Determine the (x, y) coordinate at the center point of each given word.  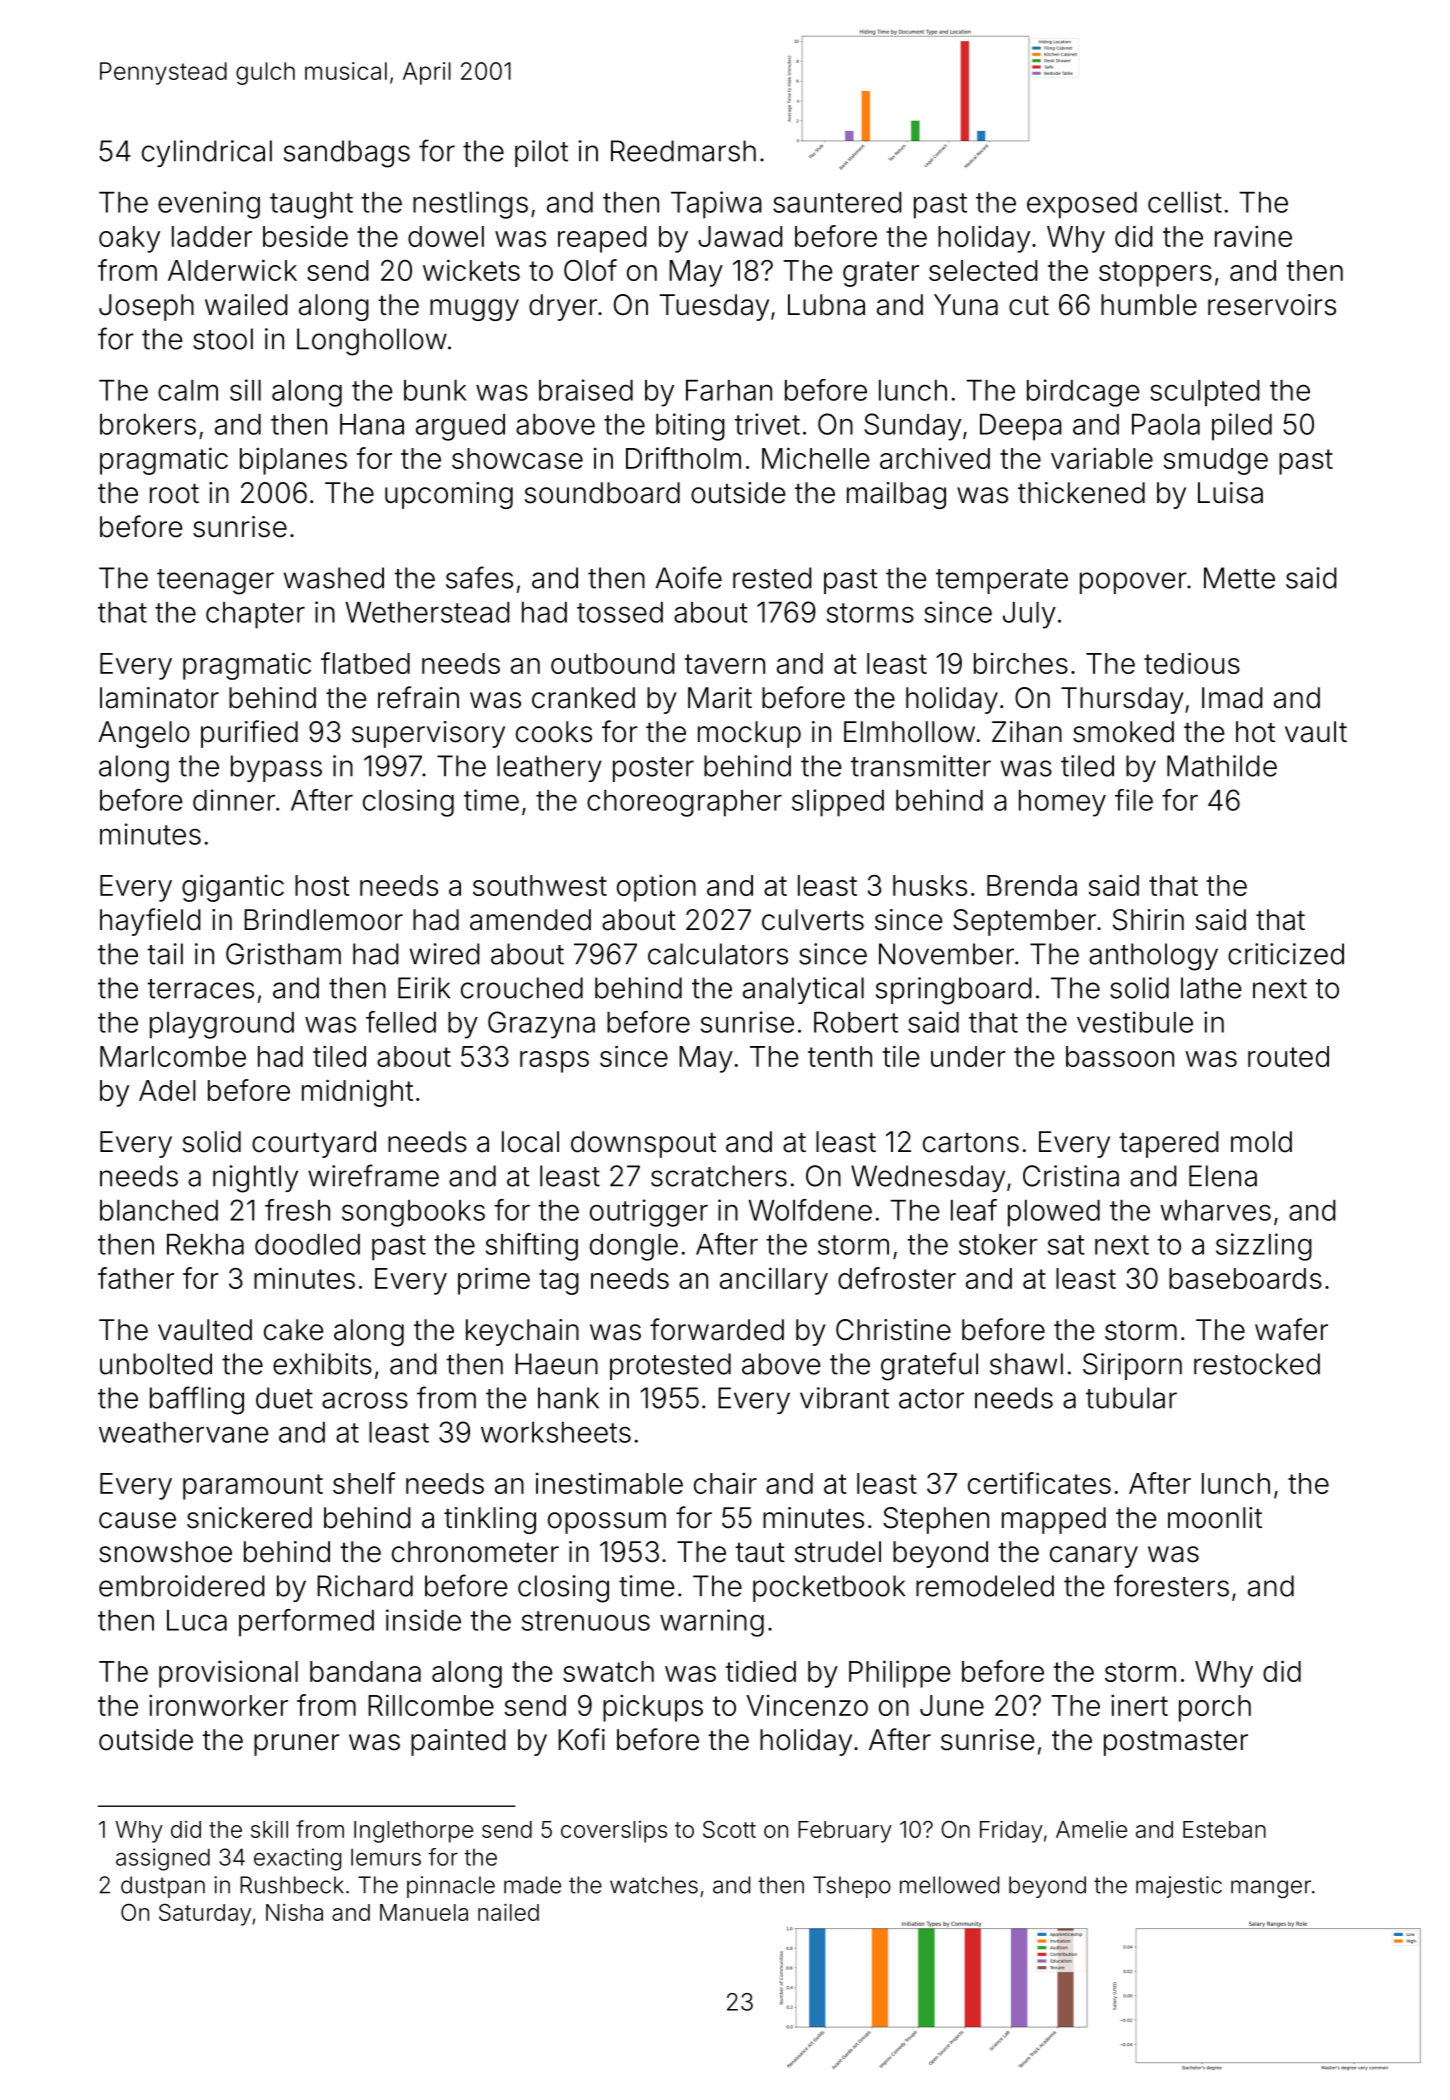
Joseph (146, 307)
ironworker (218, 1705)
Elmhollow (909, 732)
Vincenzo (807, 1705)
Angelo (144, 734)
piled (1242, 427)
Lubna (826, 305)
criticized (1286, 954)
